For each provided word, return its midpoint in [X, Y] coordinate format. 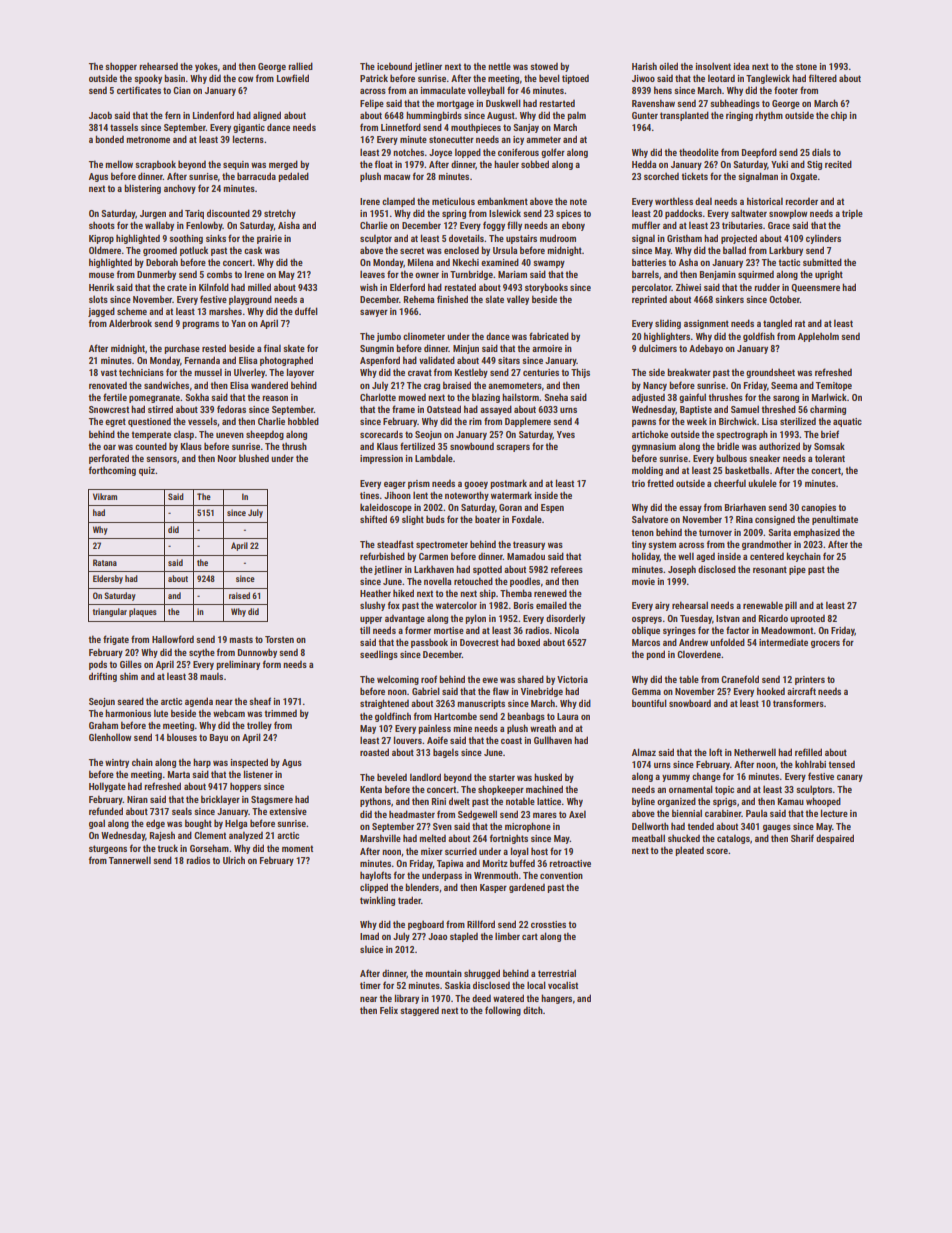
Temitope [834, 386]
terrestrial [557, 973]
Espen [552, 508]
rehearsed [158, 66]
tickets [694, 176]
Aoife [437, 740]
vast [109, 372]
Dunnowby [257, 653]
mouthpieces [476, 128]
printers [810, 680]
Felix [389, 1010]
